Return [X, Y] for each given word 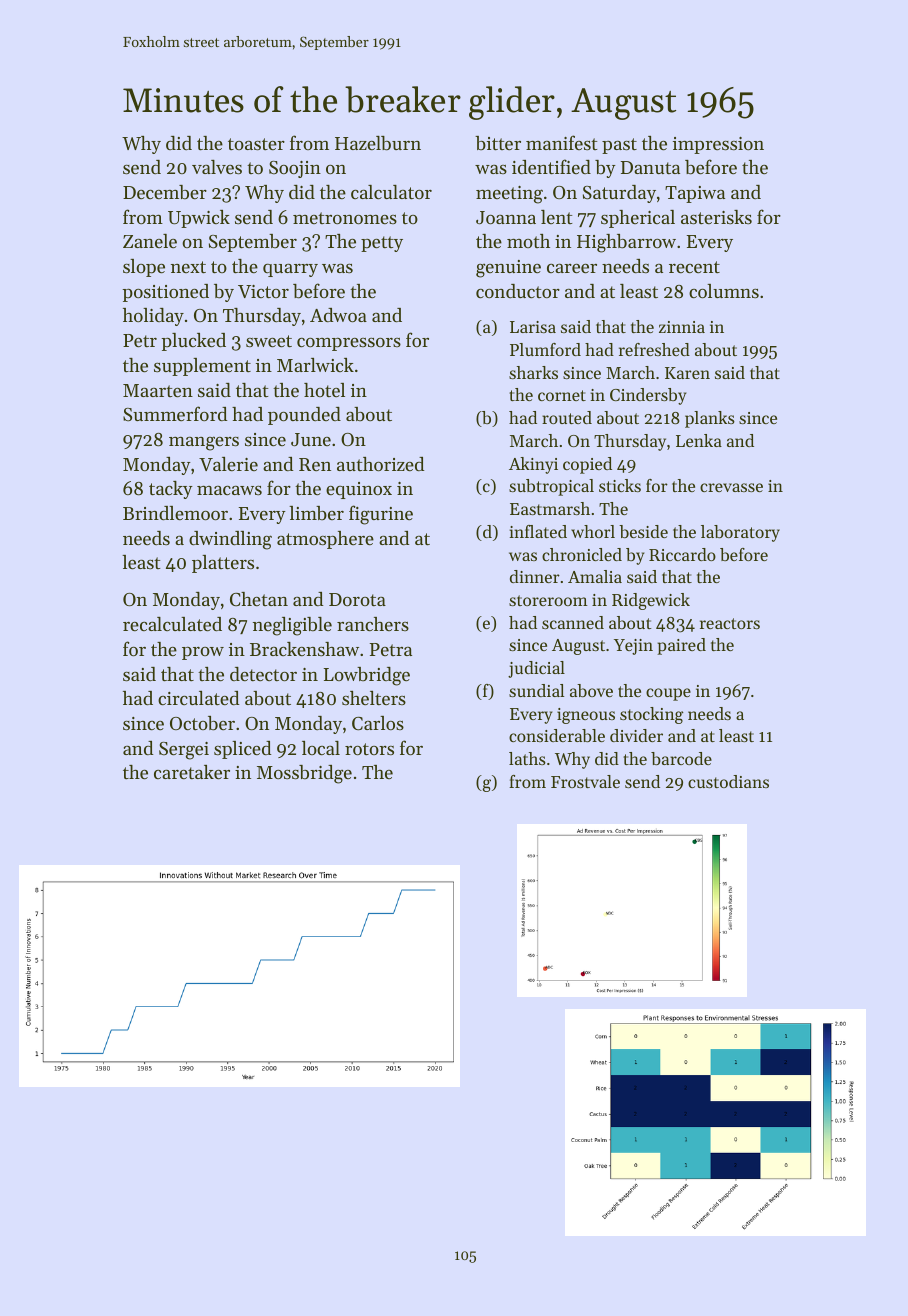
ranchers [373, 624]
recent [694, 267]
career [572, 268]
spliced [242, 750]
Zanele [150, 241]
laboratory [740, 533]
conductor [518, 291]
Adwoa [338, 315]
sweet [269, 341]
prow [203, 653]
